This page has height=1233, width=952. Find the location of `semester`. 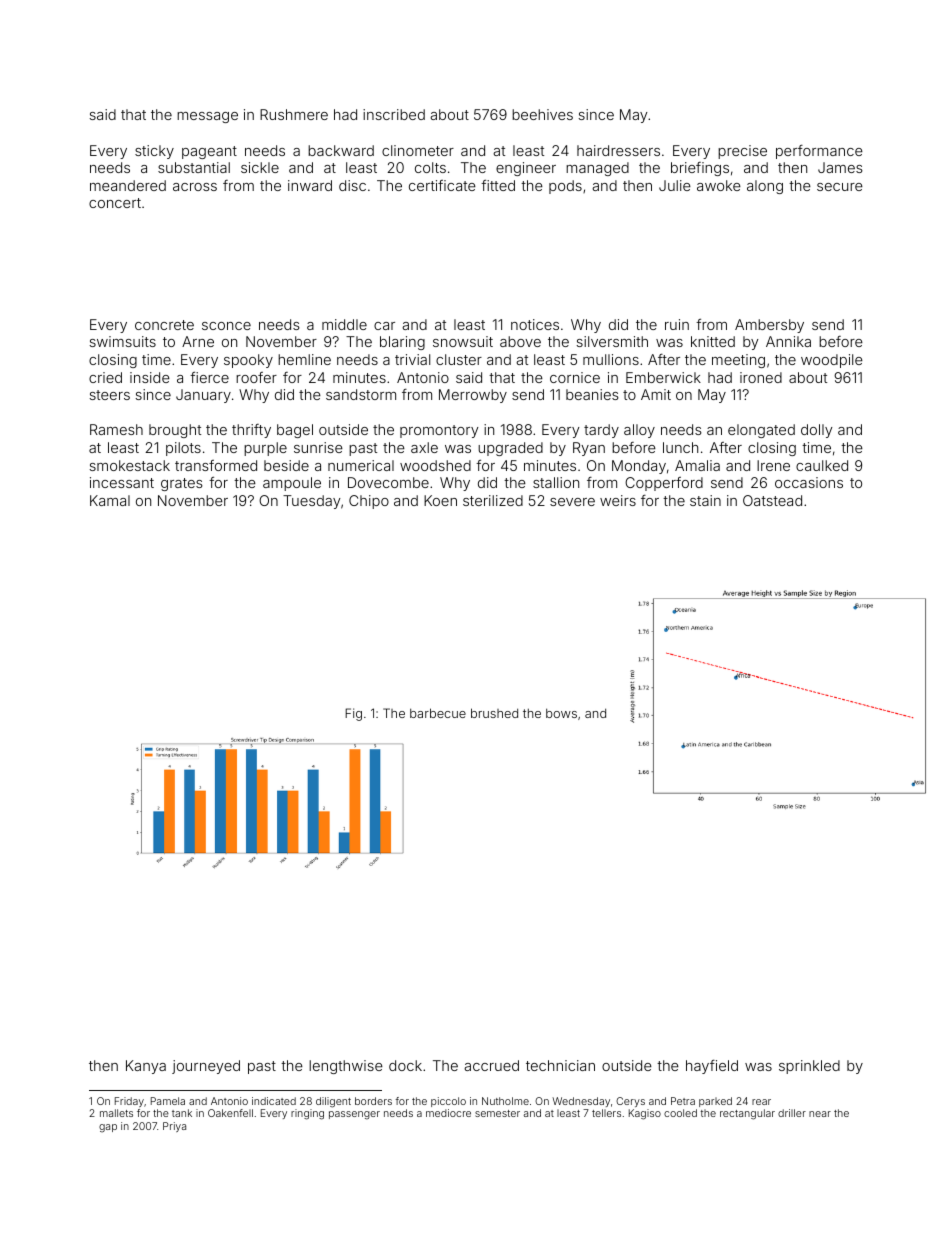

semester is located at coordinates (497, 1113).
